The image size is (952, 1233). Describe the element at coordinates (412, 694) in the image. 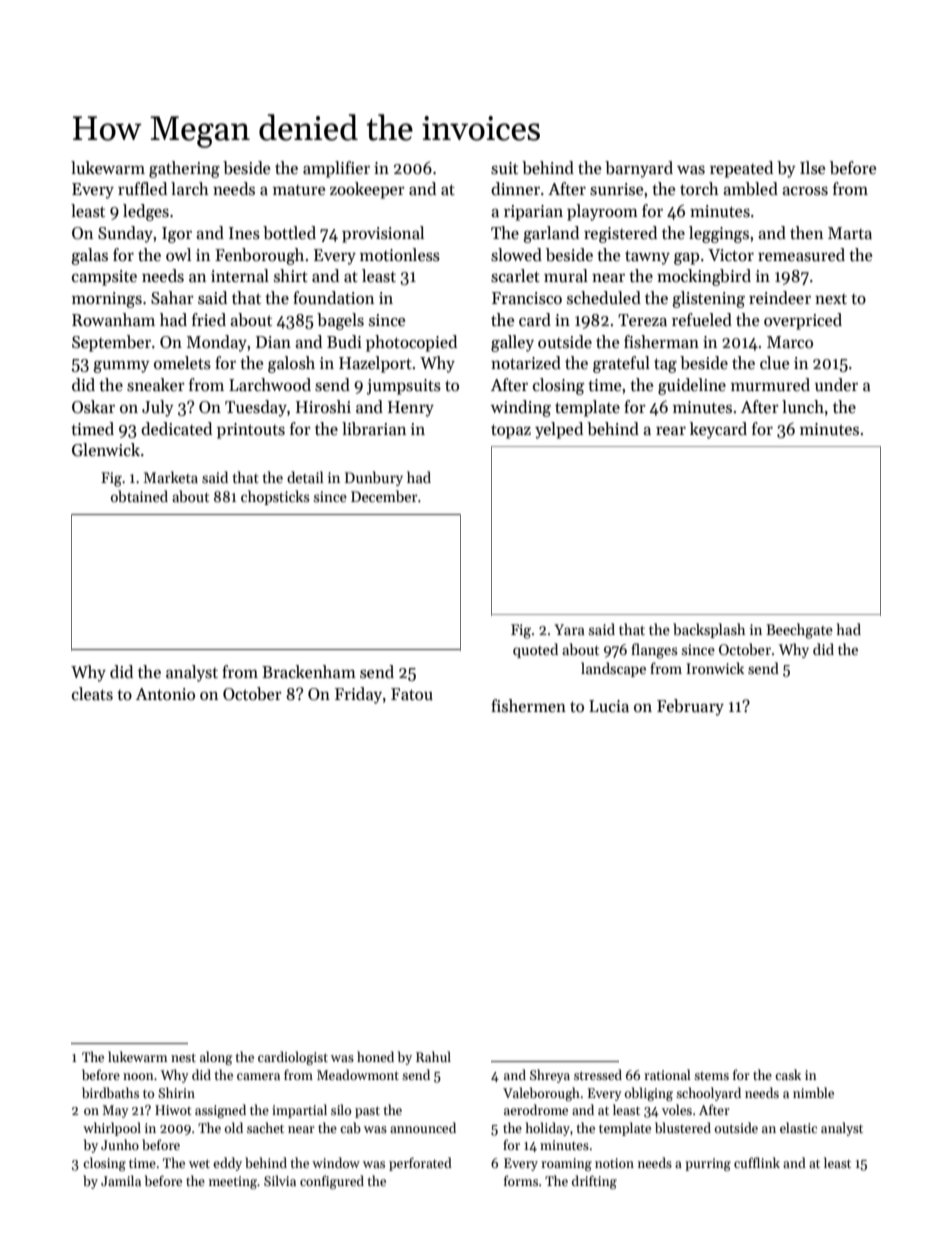

I see `Fatou` at that location.
